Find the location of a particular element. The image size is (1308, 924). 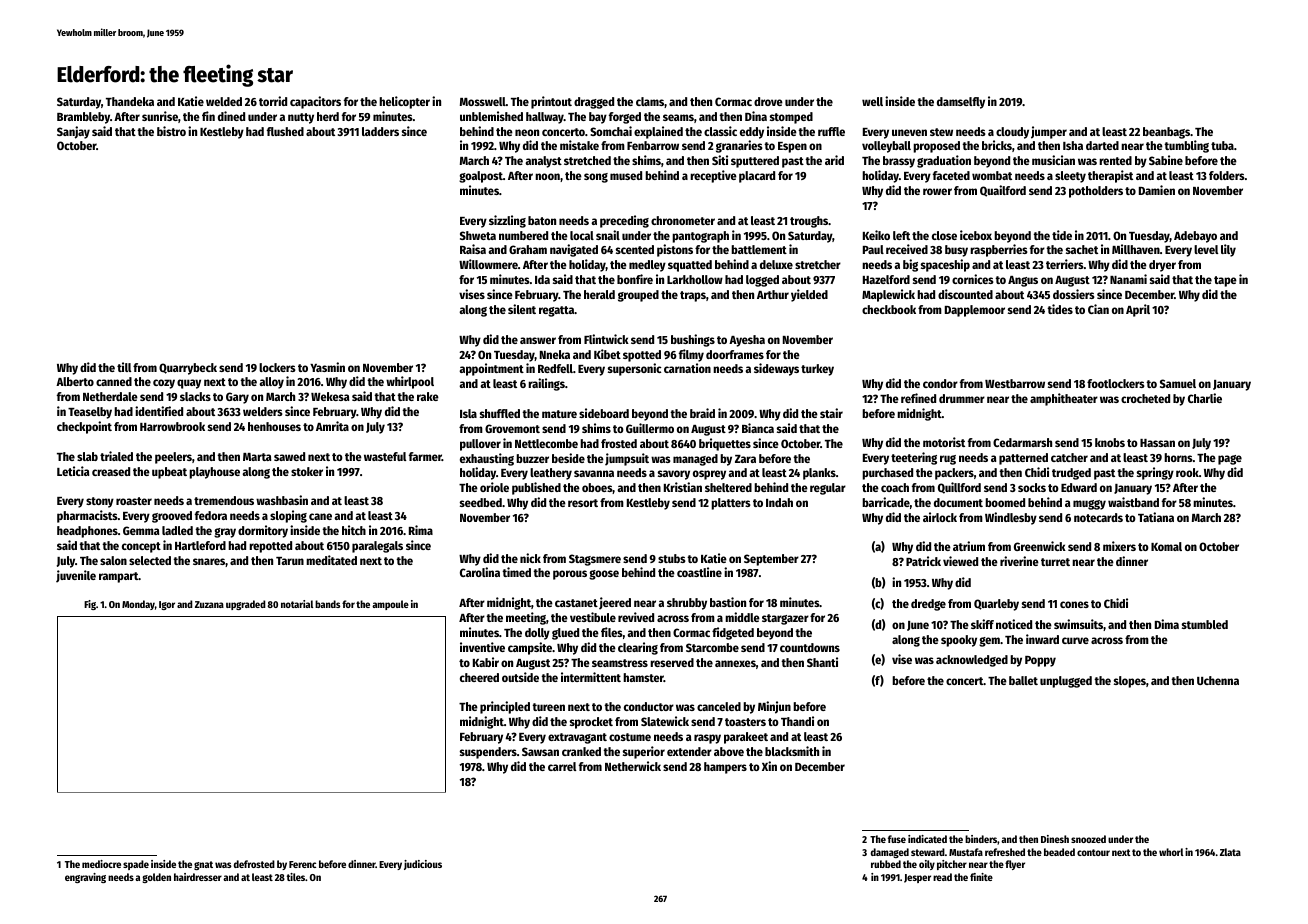

inventive is located at coordinates (482, 647).
